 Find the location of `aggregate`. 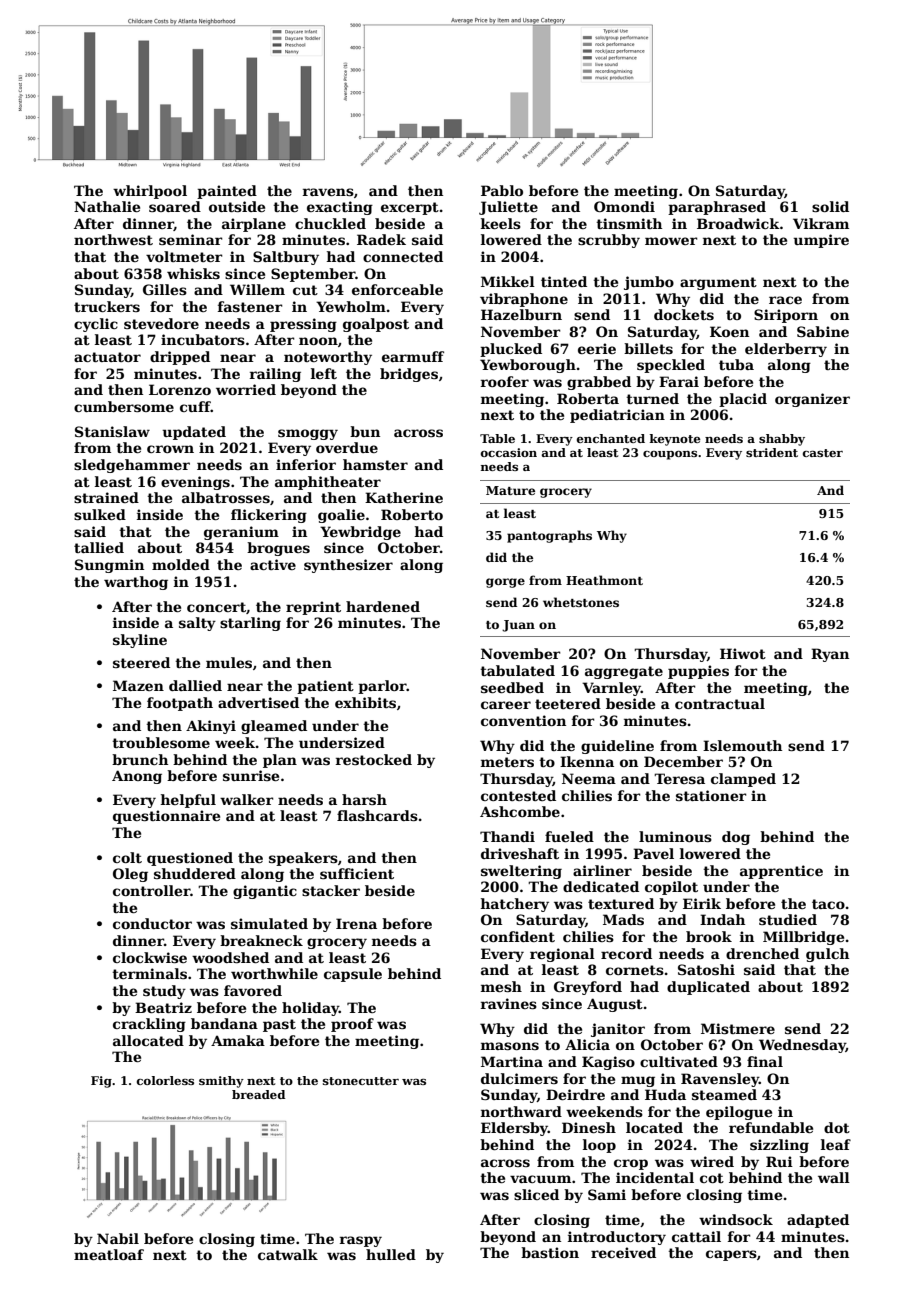

aggregate is located at coordinates (624, 672).
